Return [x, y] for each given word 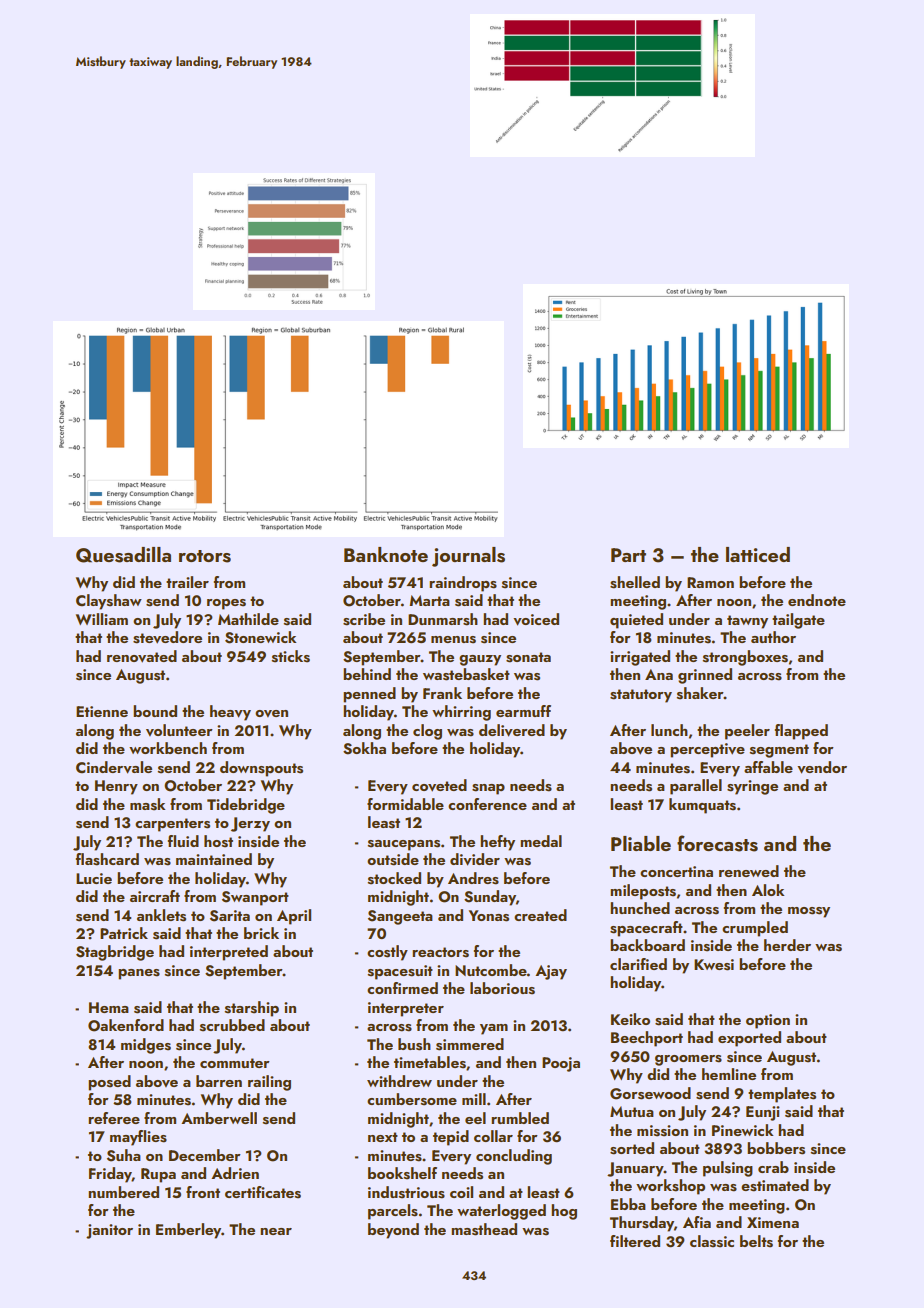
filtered [635, 1241]
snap [488, 789]
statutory [641, 696]
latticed [758, 554]
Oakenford [126, 1025]
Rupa [158, 1175]
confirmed [402, 988]
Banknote [386, 554]
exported [749, 1039]
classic [712, 1241]
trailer [187, 582]
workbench [168, 748]
